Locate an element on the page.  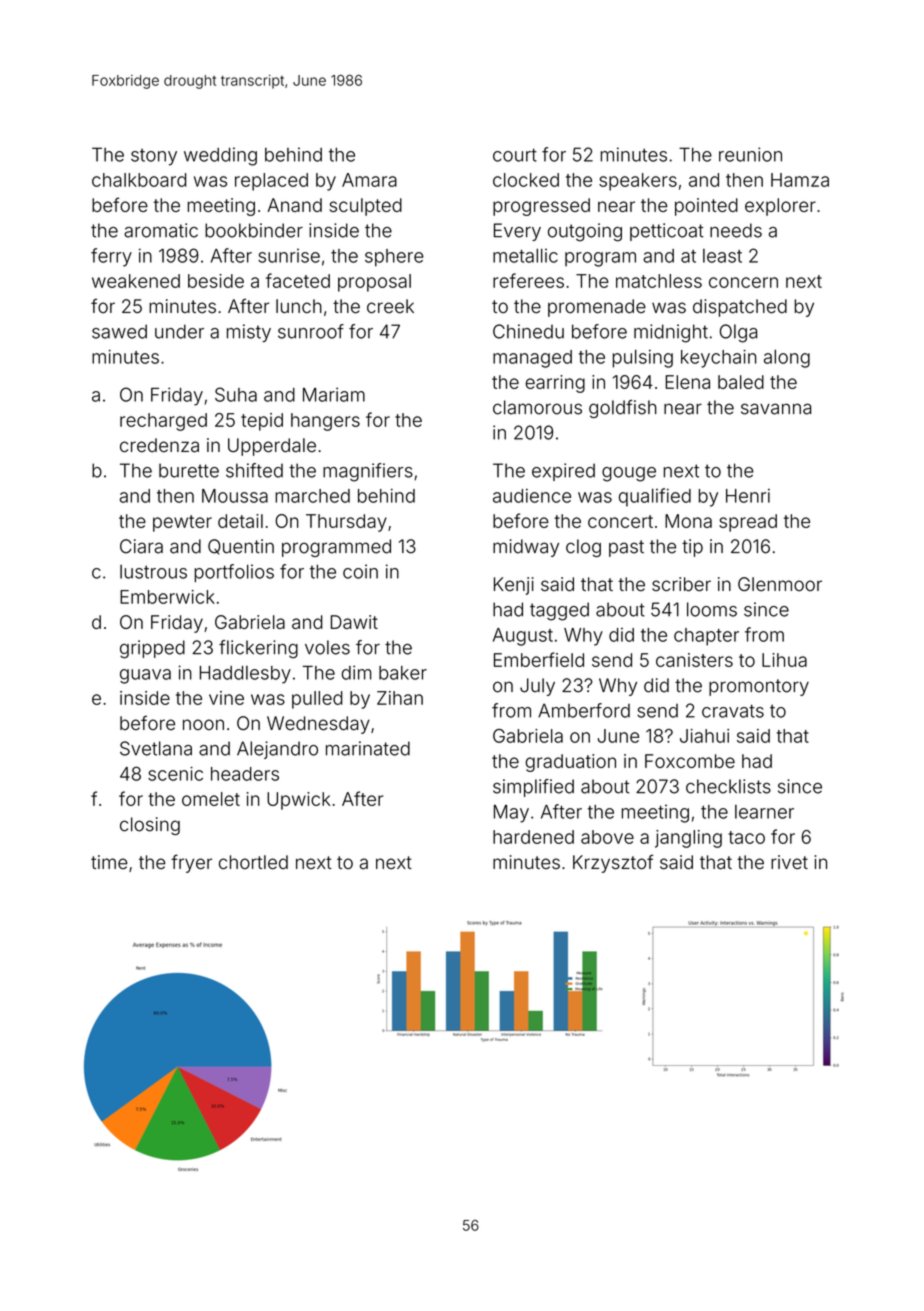
Jiahui is located at coordinates (704, 736).
